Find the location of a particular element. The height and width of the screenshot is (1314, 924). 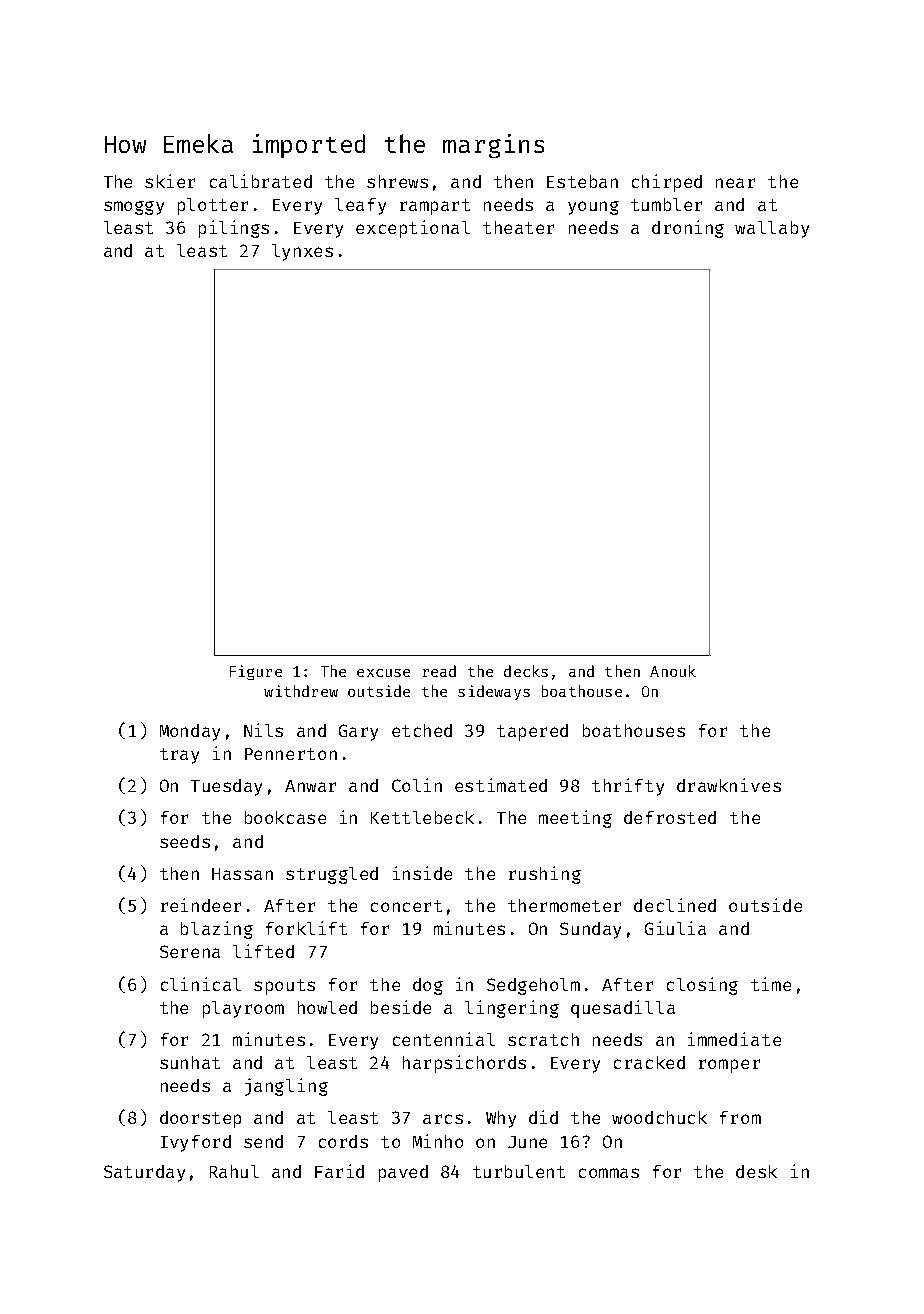

Anouk is located at coordinates (673, 671).
